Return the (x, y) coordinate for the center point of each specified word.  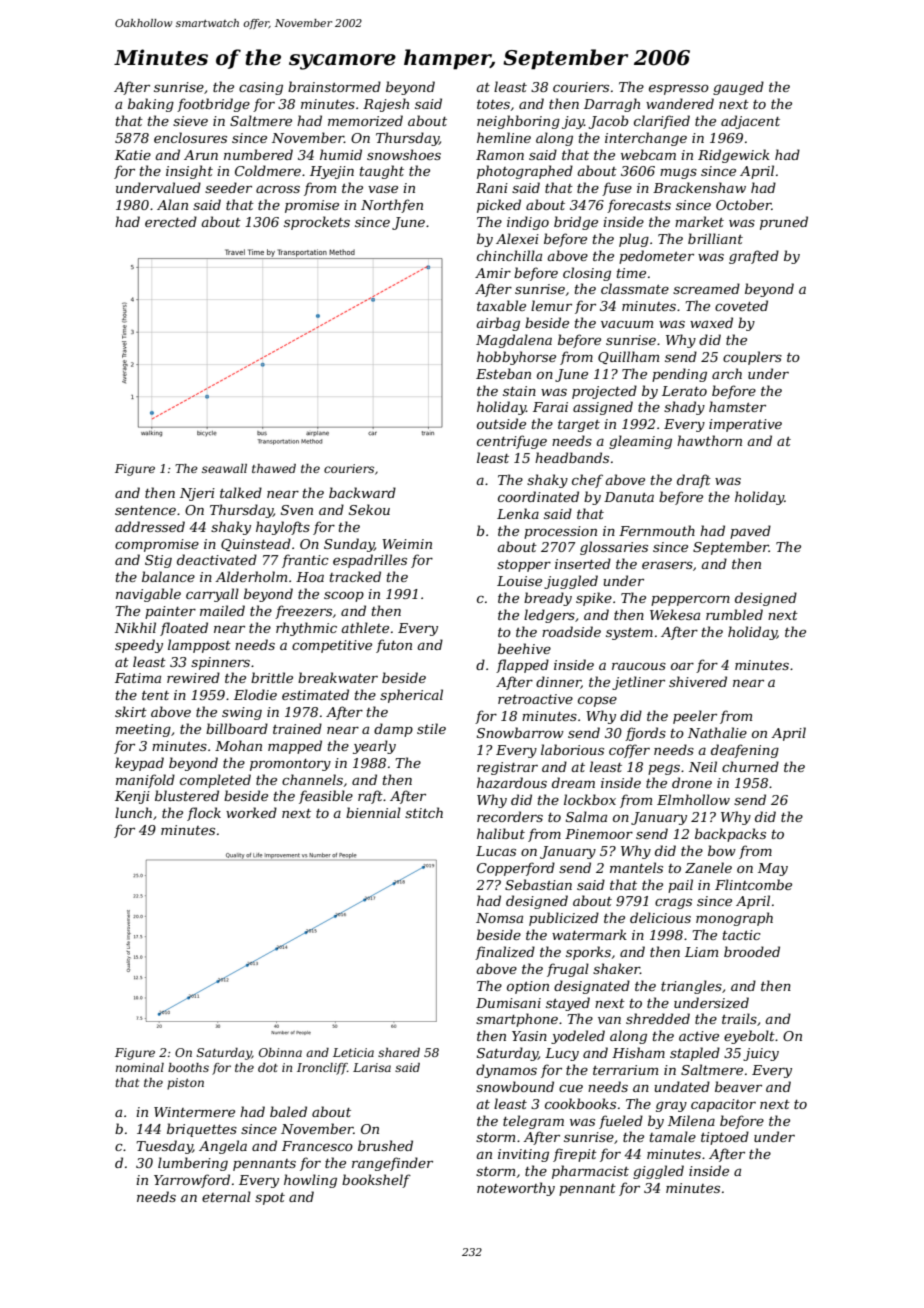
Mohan (238, 745)
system (629, 634)
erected (171, 221)
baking (151, 105)
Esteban (503, 373)
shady (684, 408)
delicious (660, 917)
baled (288, 1111)
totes (493, 104)
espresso (679, 89)
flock (204, 814)
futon (394, 646)
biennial (373, 812)
